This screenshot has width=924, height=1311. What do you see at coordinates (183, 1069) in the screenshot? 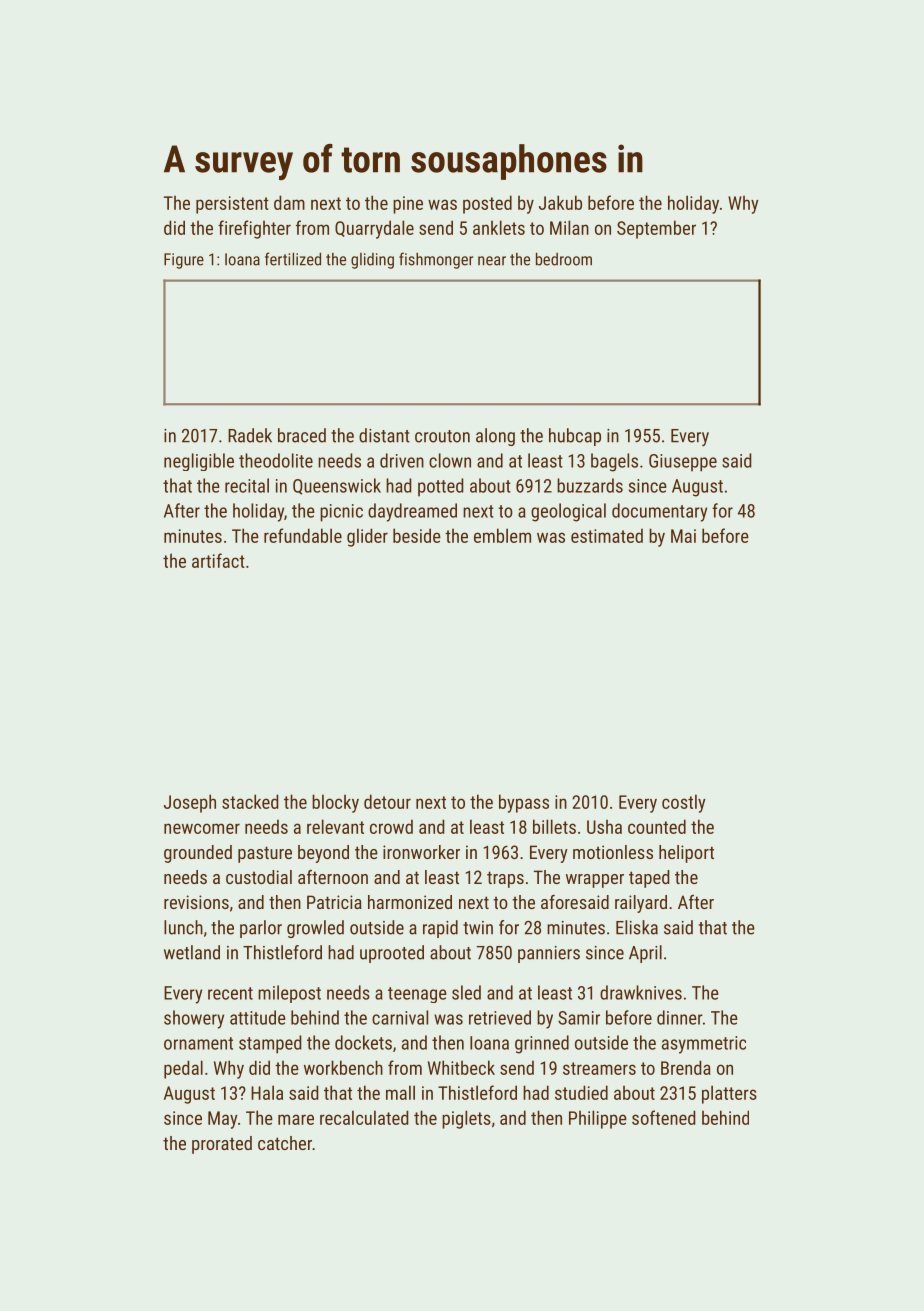
I see `pedal` at bounding box center [183, 1069].
